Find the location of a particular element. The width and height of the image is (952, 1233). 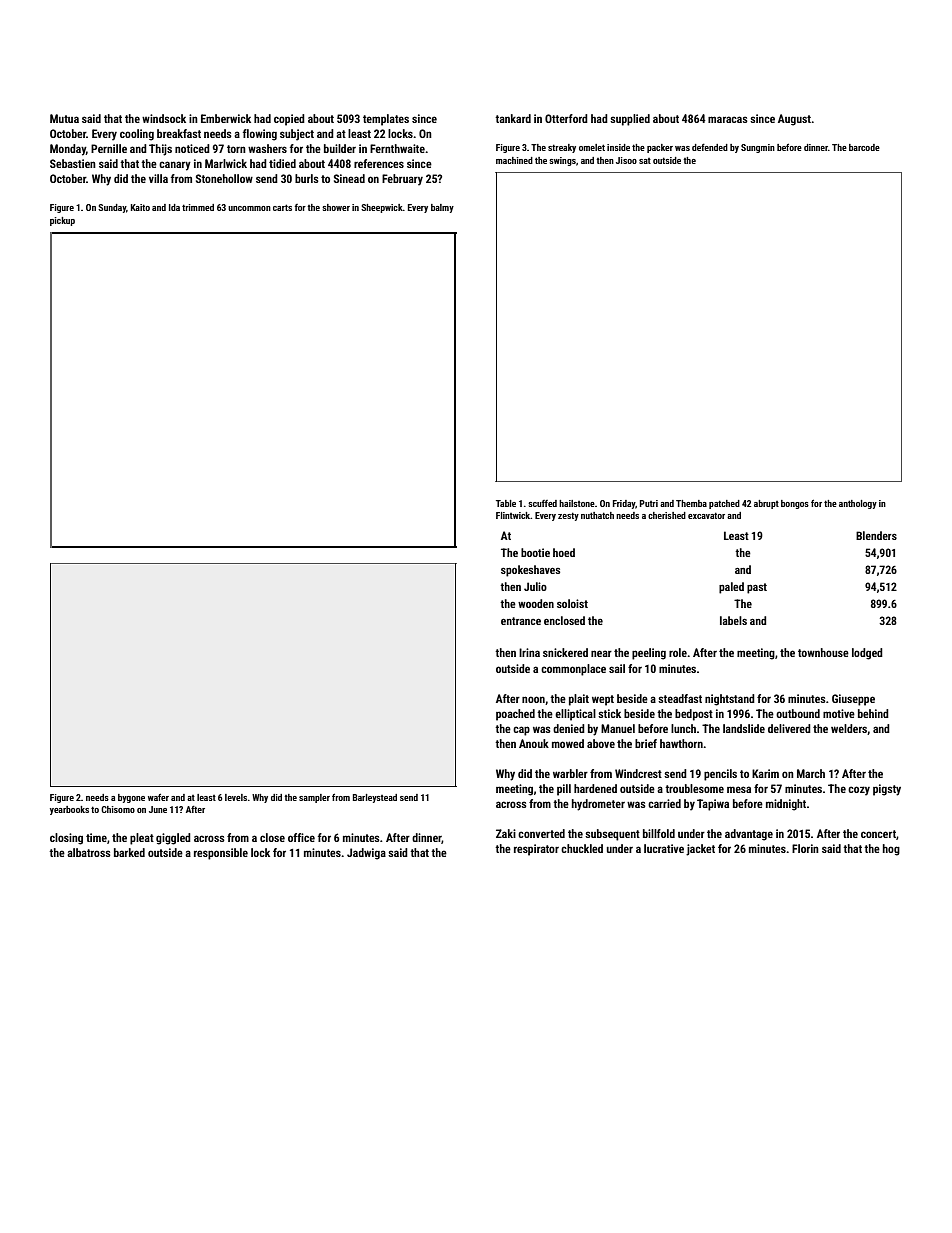

templates is located at coordinates (386, 120).
